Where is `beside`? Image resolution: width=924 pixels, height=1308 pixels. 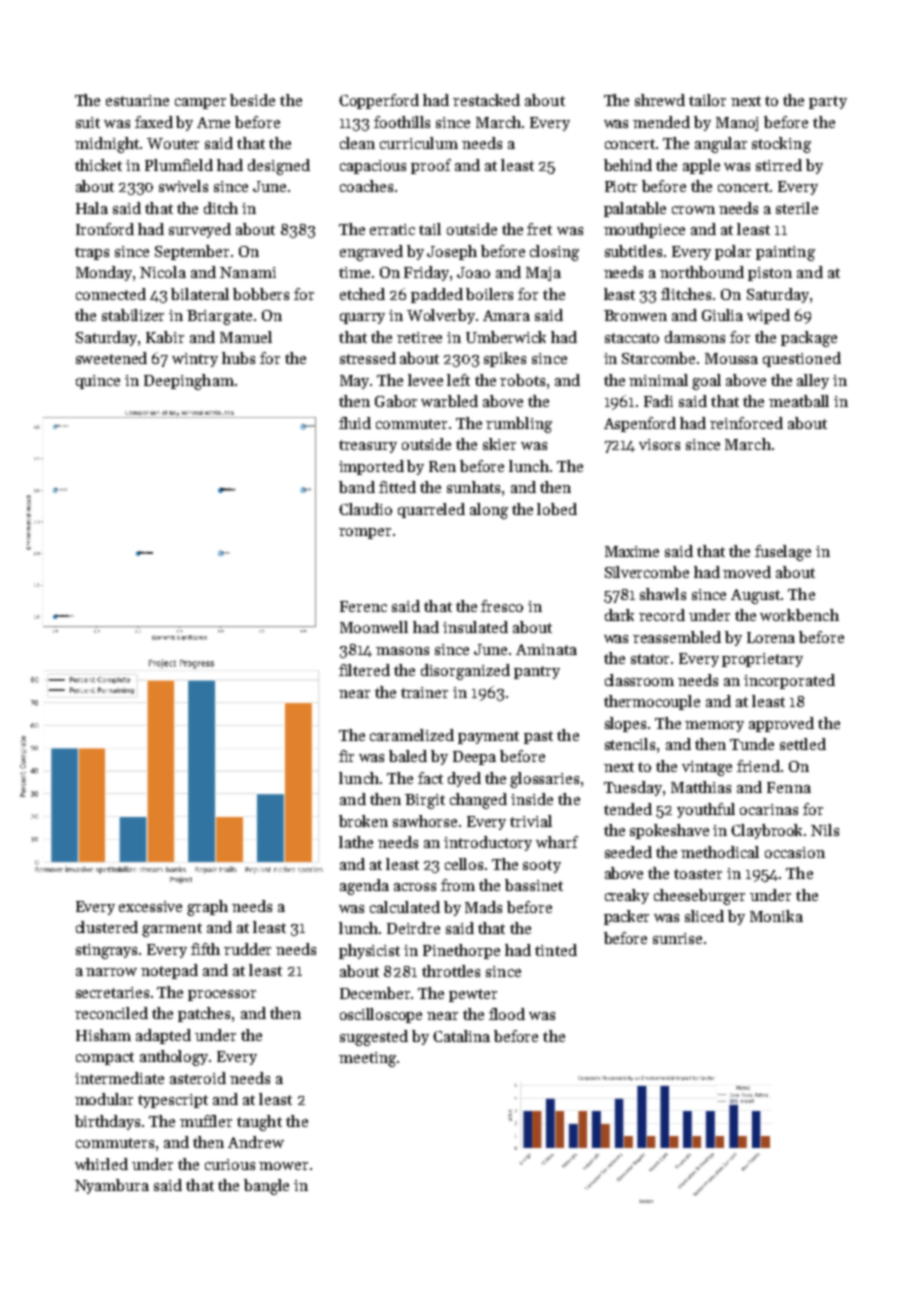
beside is located at coordinates (252, 100).
